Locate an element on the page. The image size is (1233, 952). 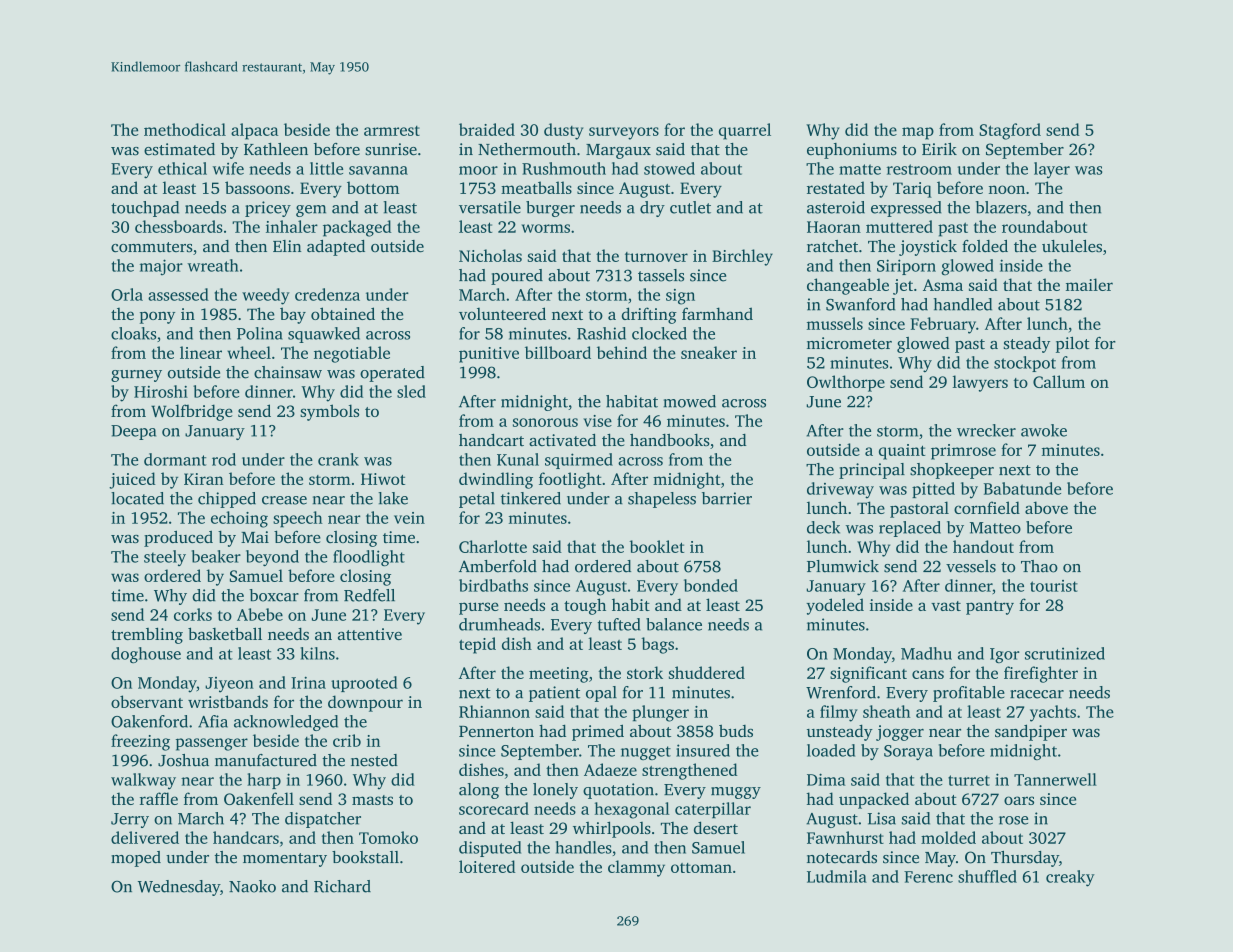
commuters is located at coordinates (152, 247).
